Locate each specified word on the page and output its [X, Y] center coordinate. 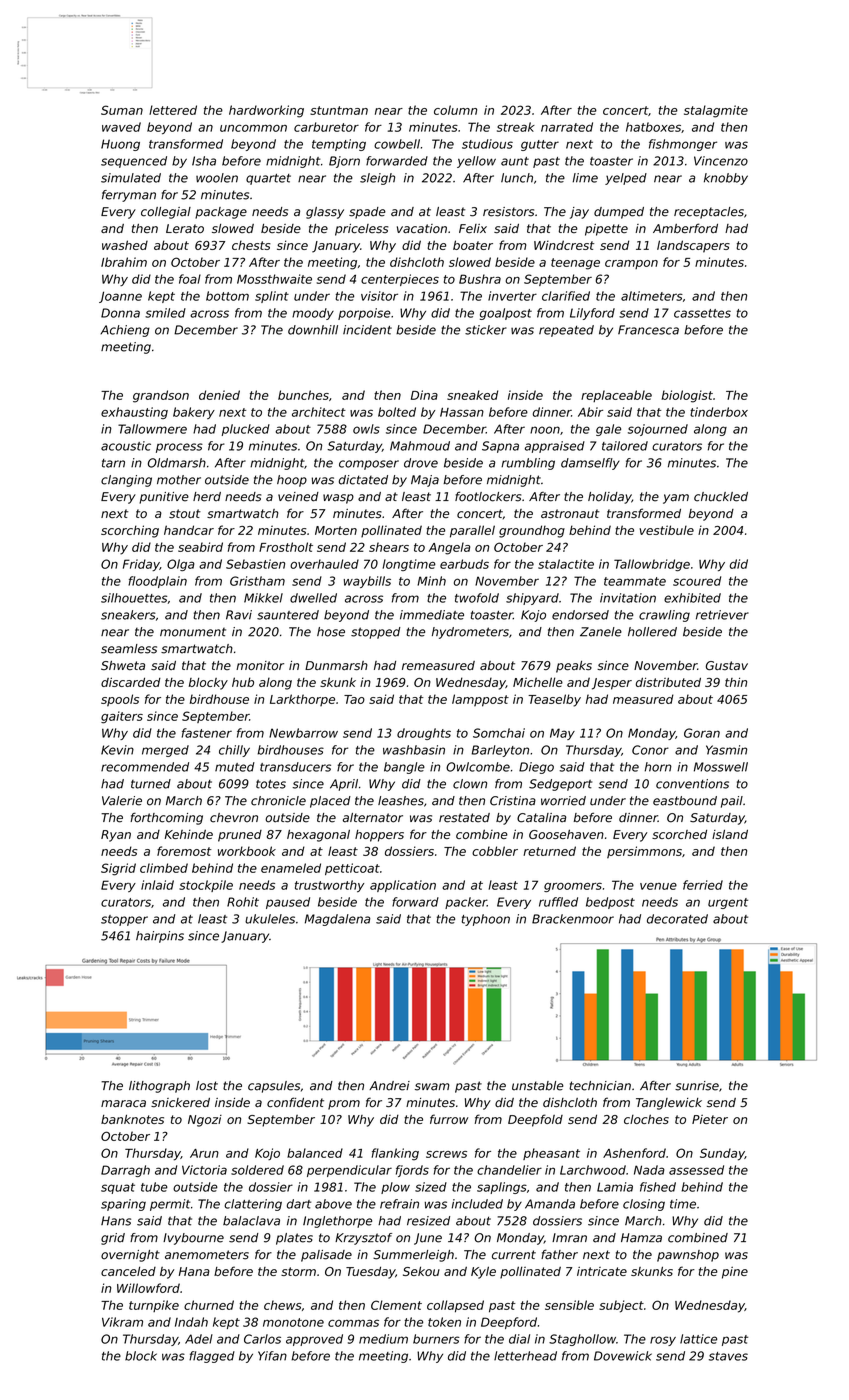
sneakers [128, 615]
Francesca [648, 330]
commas [353, 1323]
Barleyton [500, 751]
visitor [379, 296]
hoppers [379, 836]
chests [251, 245]
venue [658, 886]
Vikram [122, 1322]
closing [644, 1205]
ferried [703, 885]
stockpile [206, 886]
